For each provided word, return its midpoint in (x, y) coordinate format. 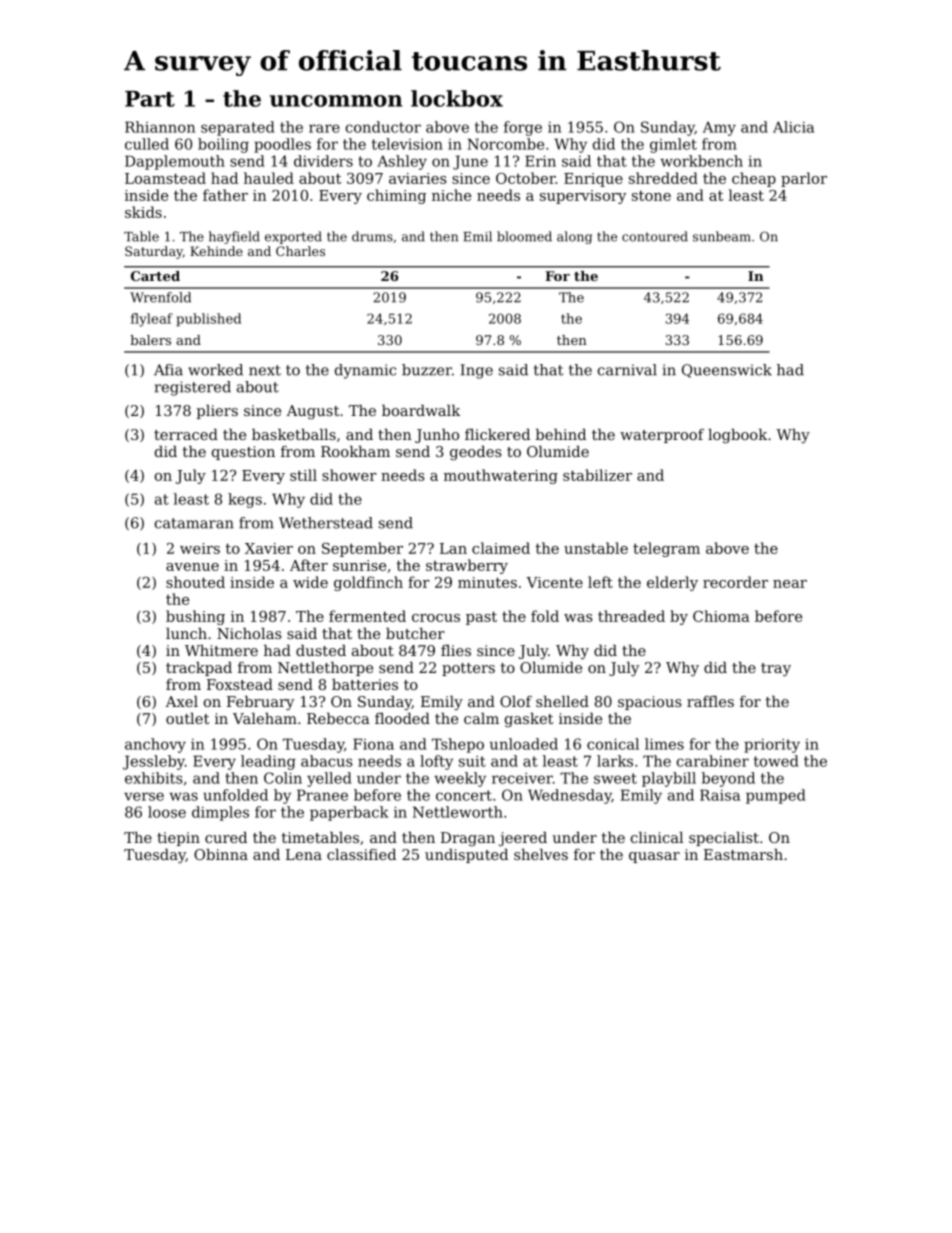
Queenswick (727, 371)
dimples (220, 813)
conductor (383, 127)
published (208, 320)
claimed (501, 548)
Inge (477, 371)
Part (150, 99)
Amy (719, 129)
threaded (631, 616)
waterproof (662, 436)
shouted (195, 582)
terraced (186, 434)
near (790, 584)
